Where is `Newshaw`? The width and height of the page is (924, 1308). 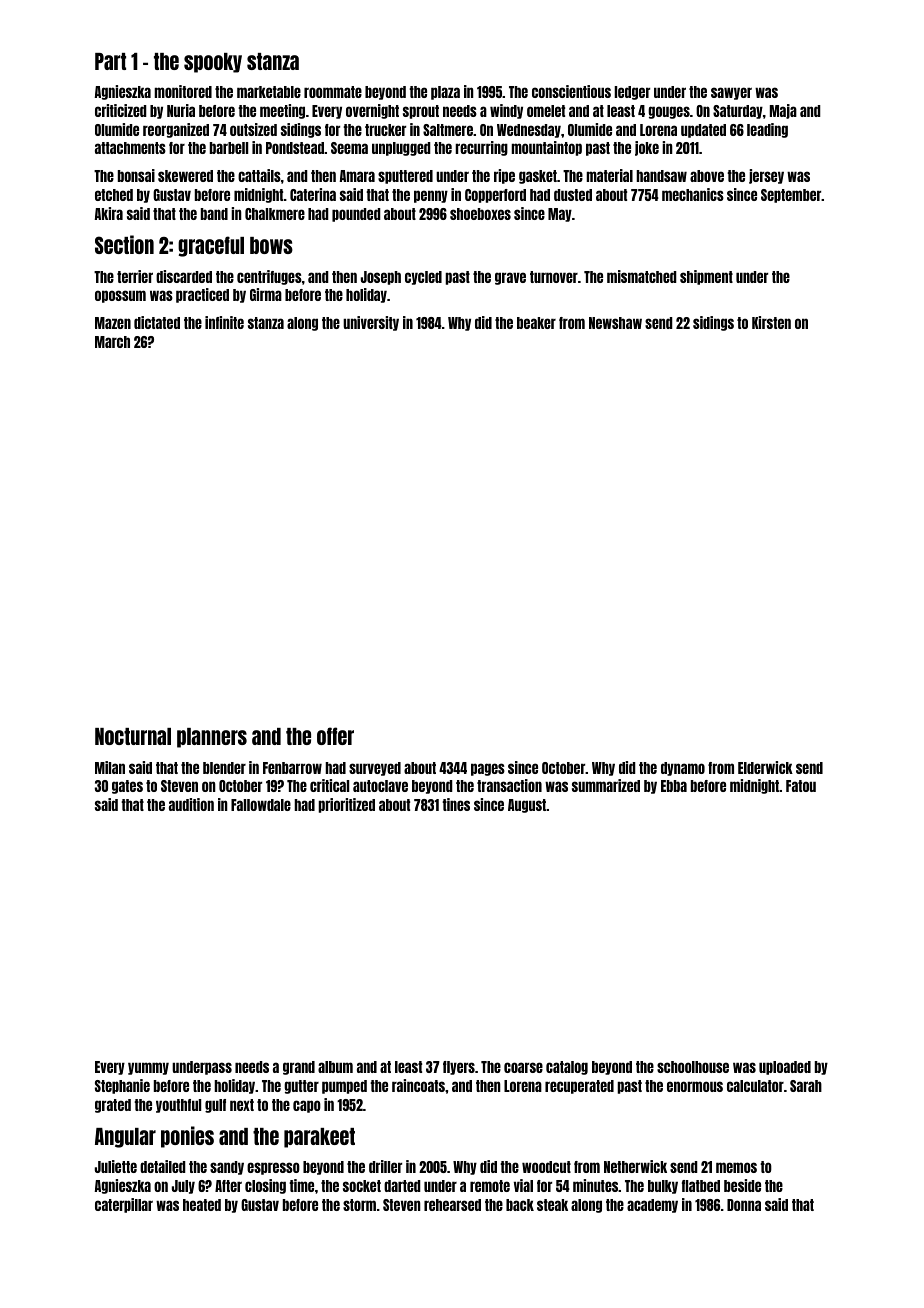
Newshaw is located at coordinates (615, 323).
